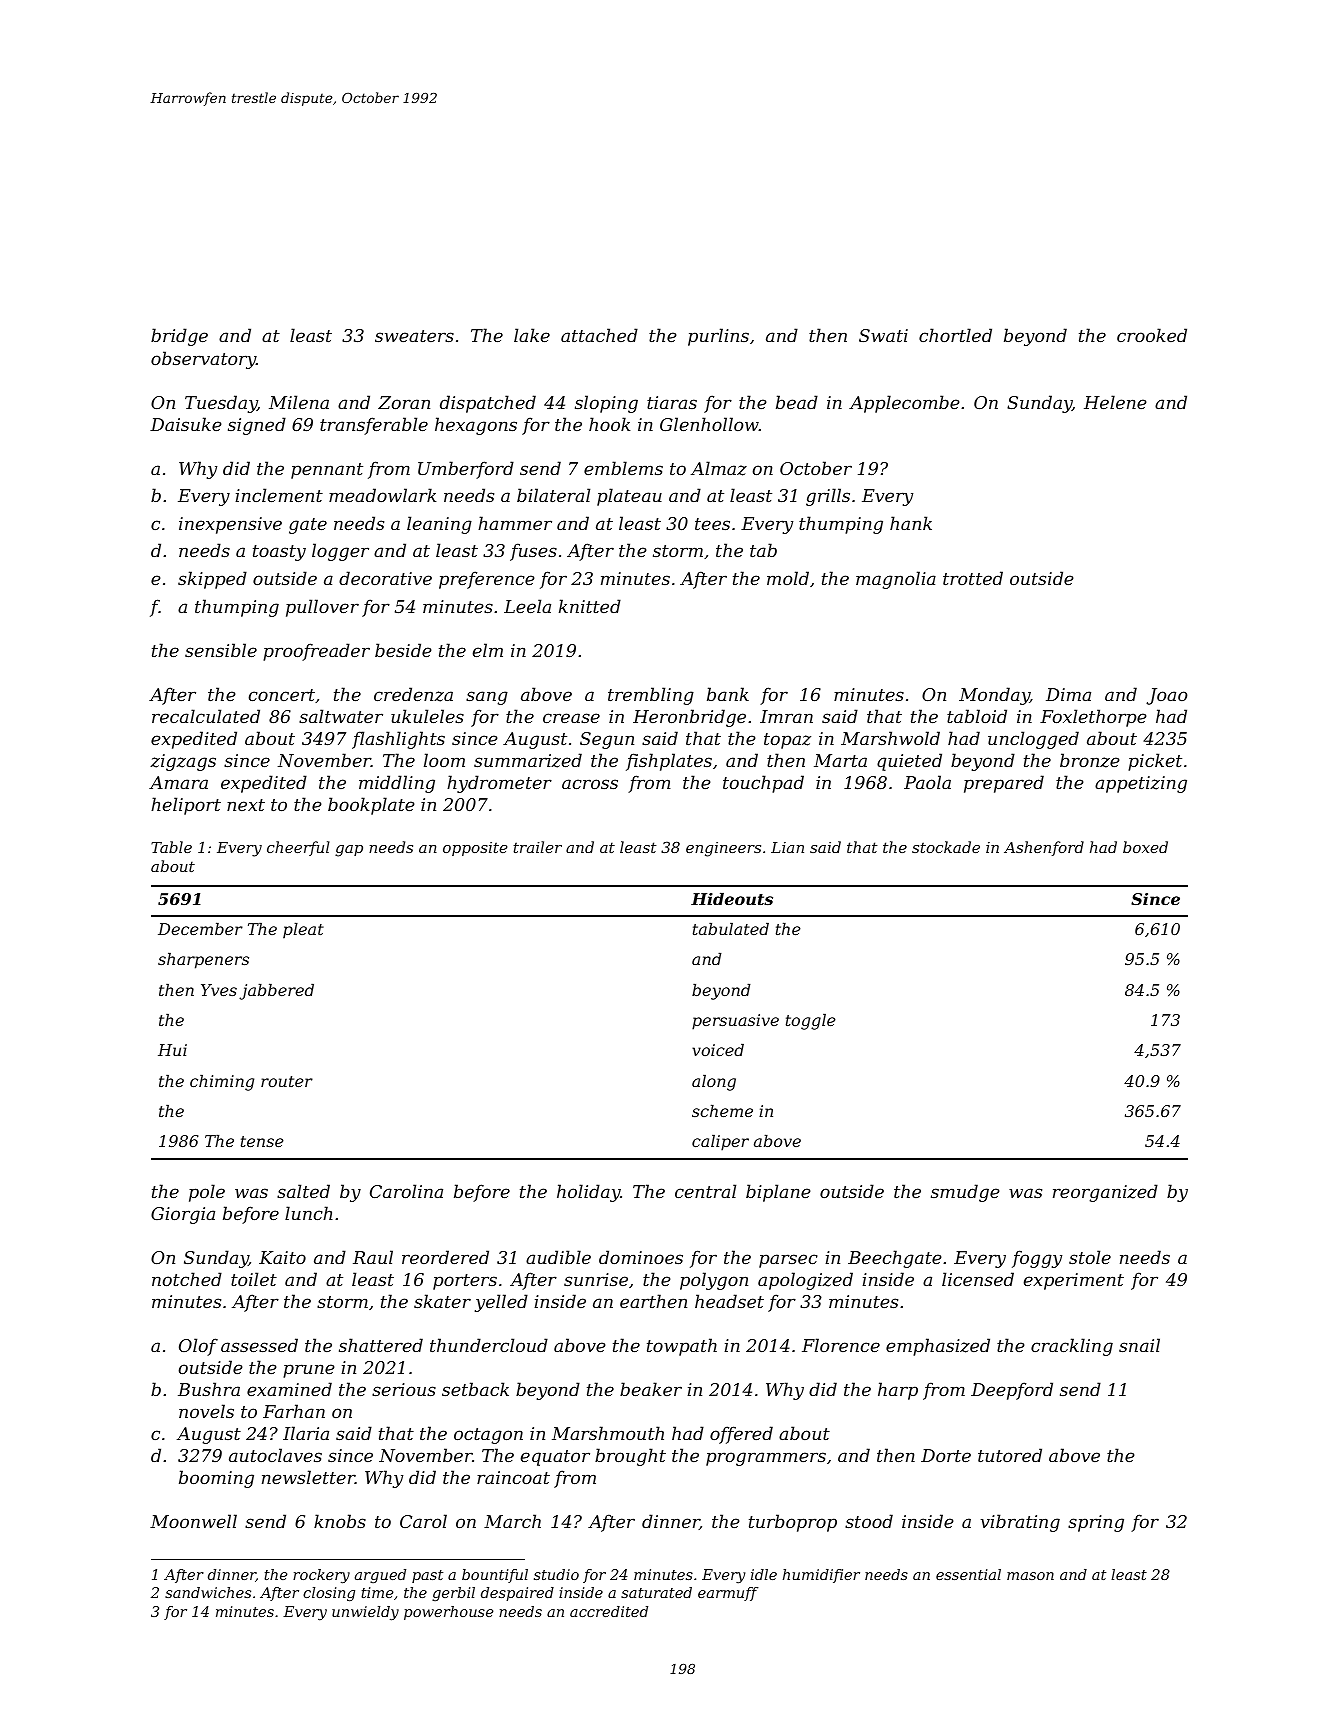  What do you see at coordinates (262, 1141) in the screenshot?
I see `tense` at bounding box center [262, 1141].
